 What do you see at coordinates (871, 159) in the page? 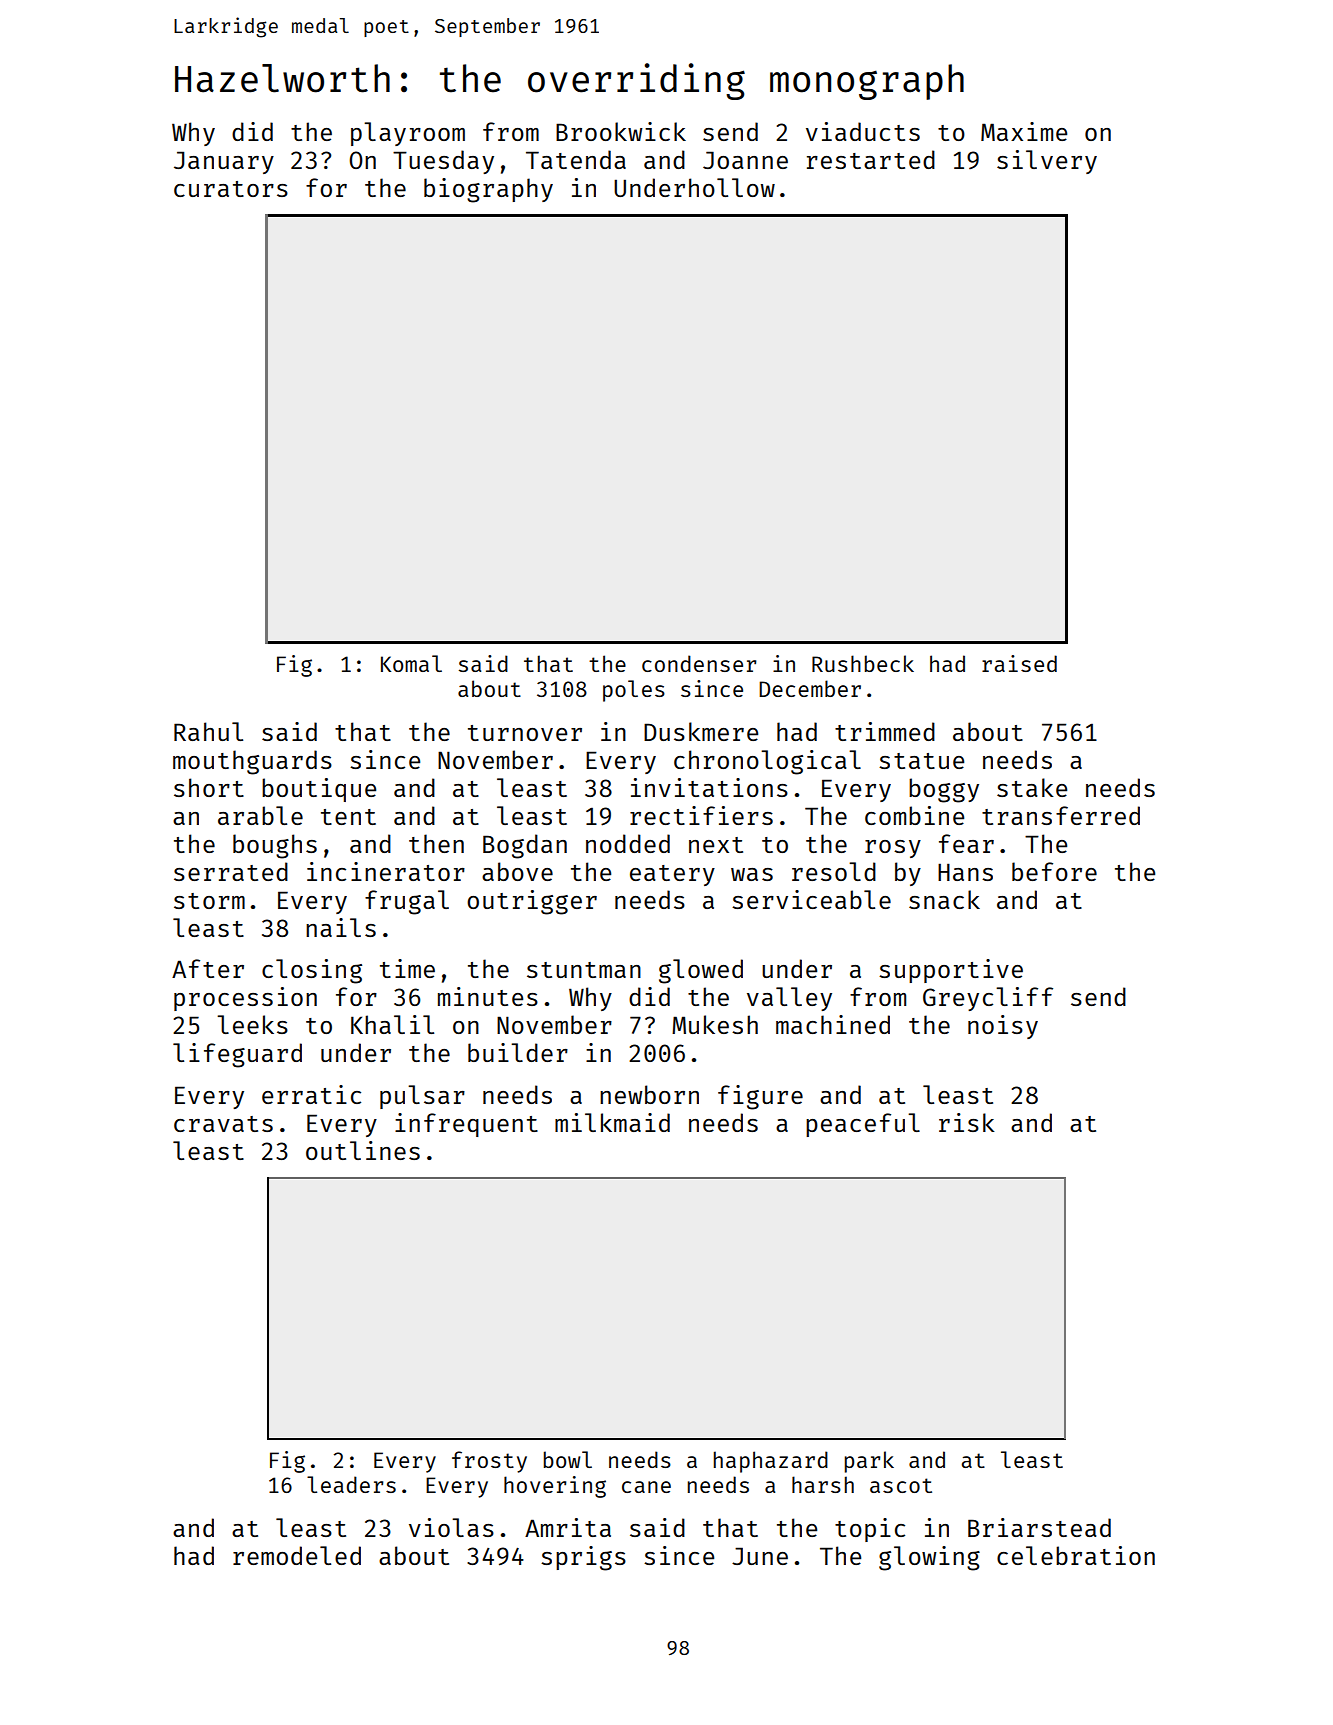
I see `restarted` at bounding box center [871, 159].
